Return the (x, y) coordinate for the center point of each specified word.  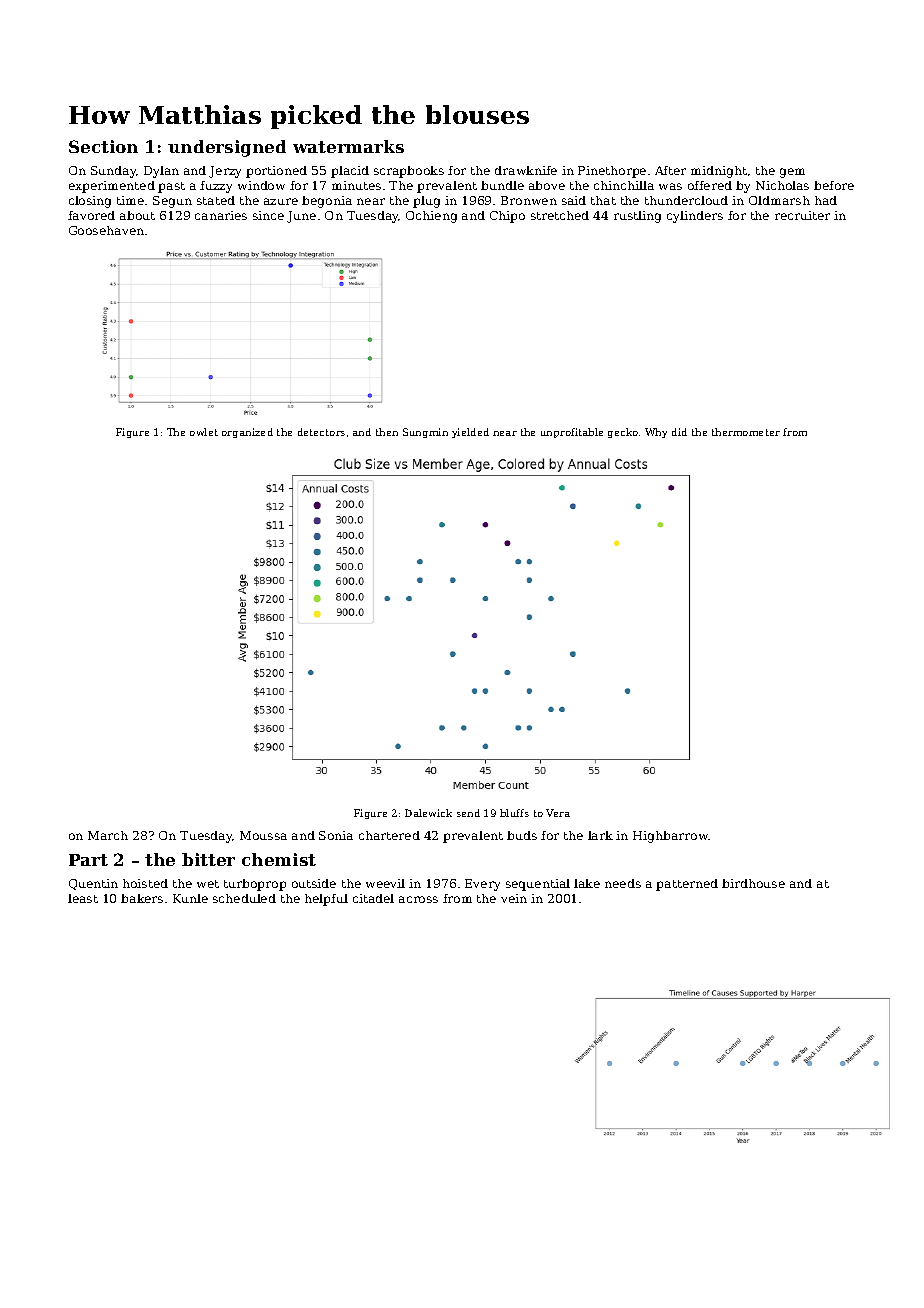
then (387, 432)
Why (656, 433)
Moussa (263, 835)
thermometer (746, 432)
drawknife (526, 170)
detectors (321, 432)
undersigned (227, 148)
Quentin (93, 884)
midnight (719, 172)
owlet (204, 432)
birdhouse (753, 883)
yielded (470, 433)
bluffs (514, 813)
